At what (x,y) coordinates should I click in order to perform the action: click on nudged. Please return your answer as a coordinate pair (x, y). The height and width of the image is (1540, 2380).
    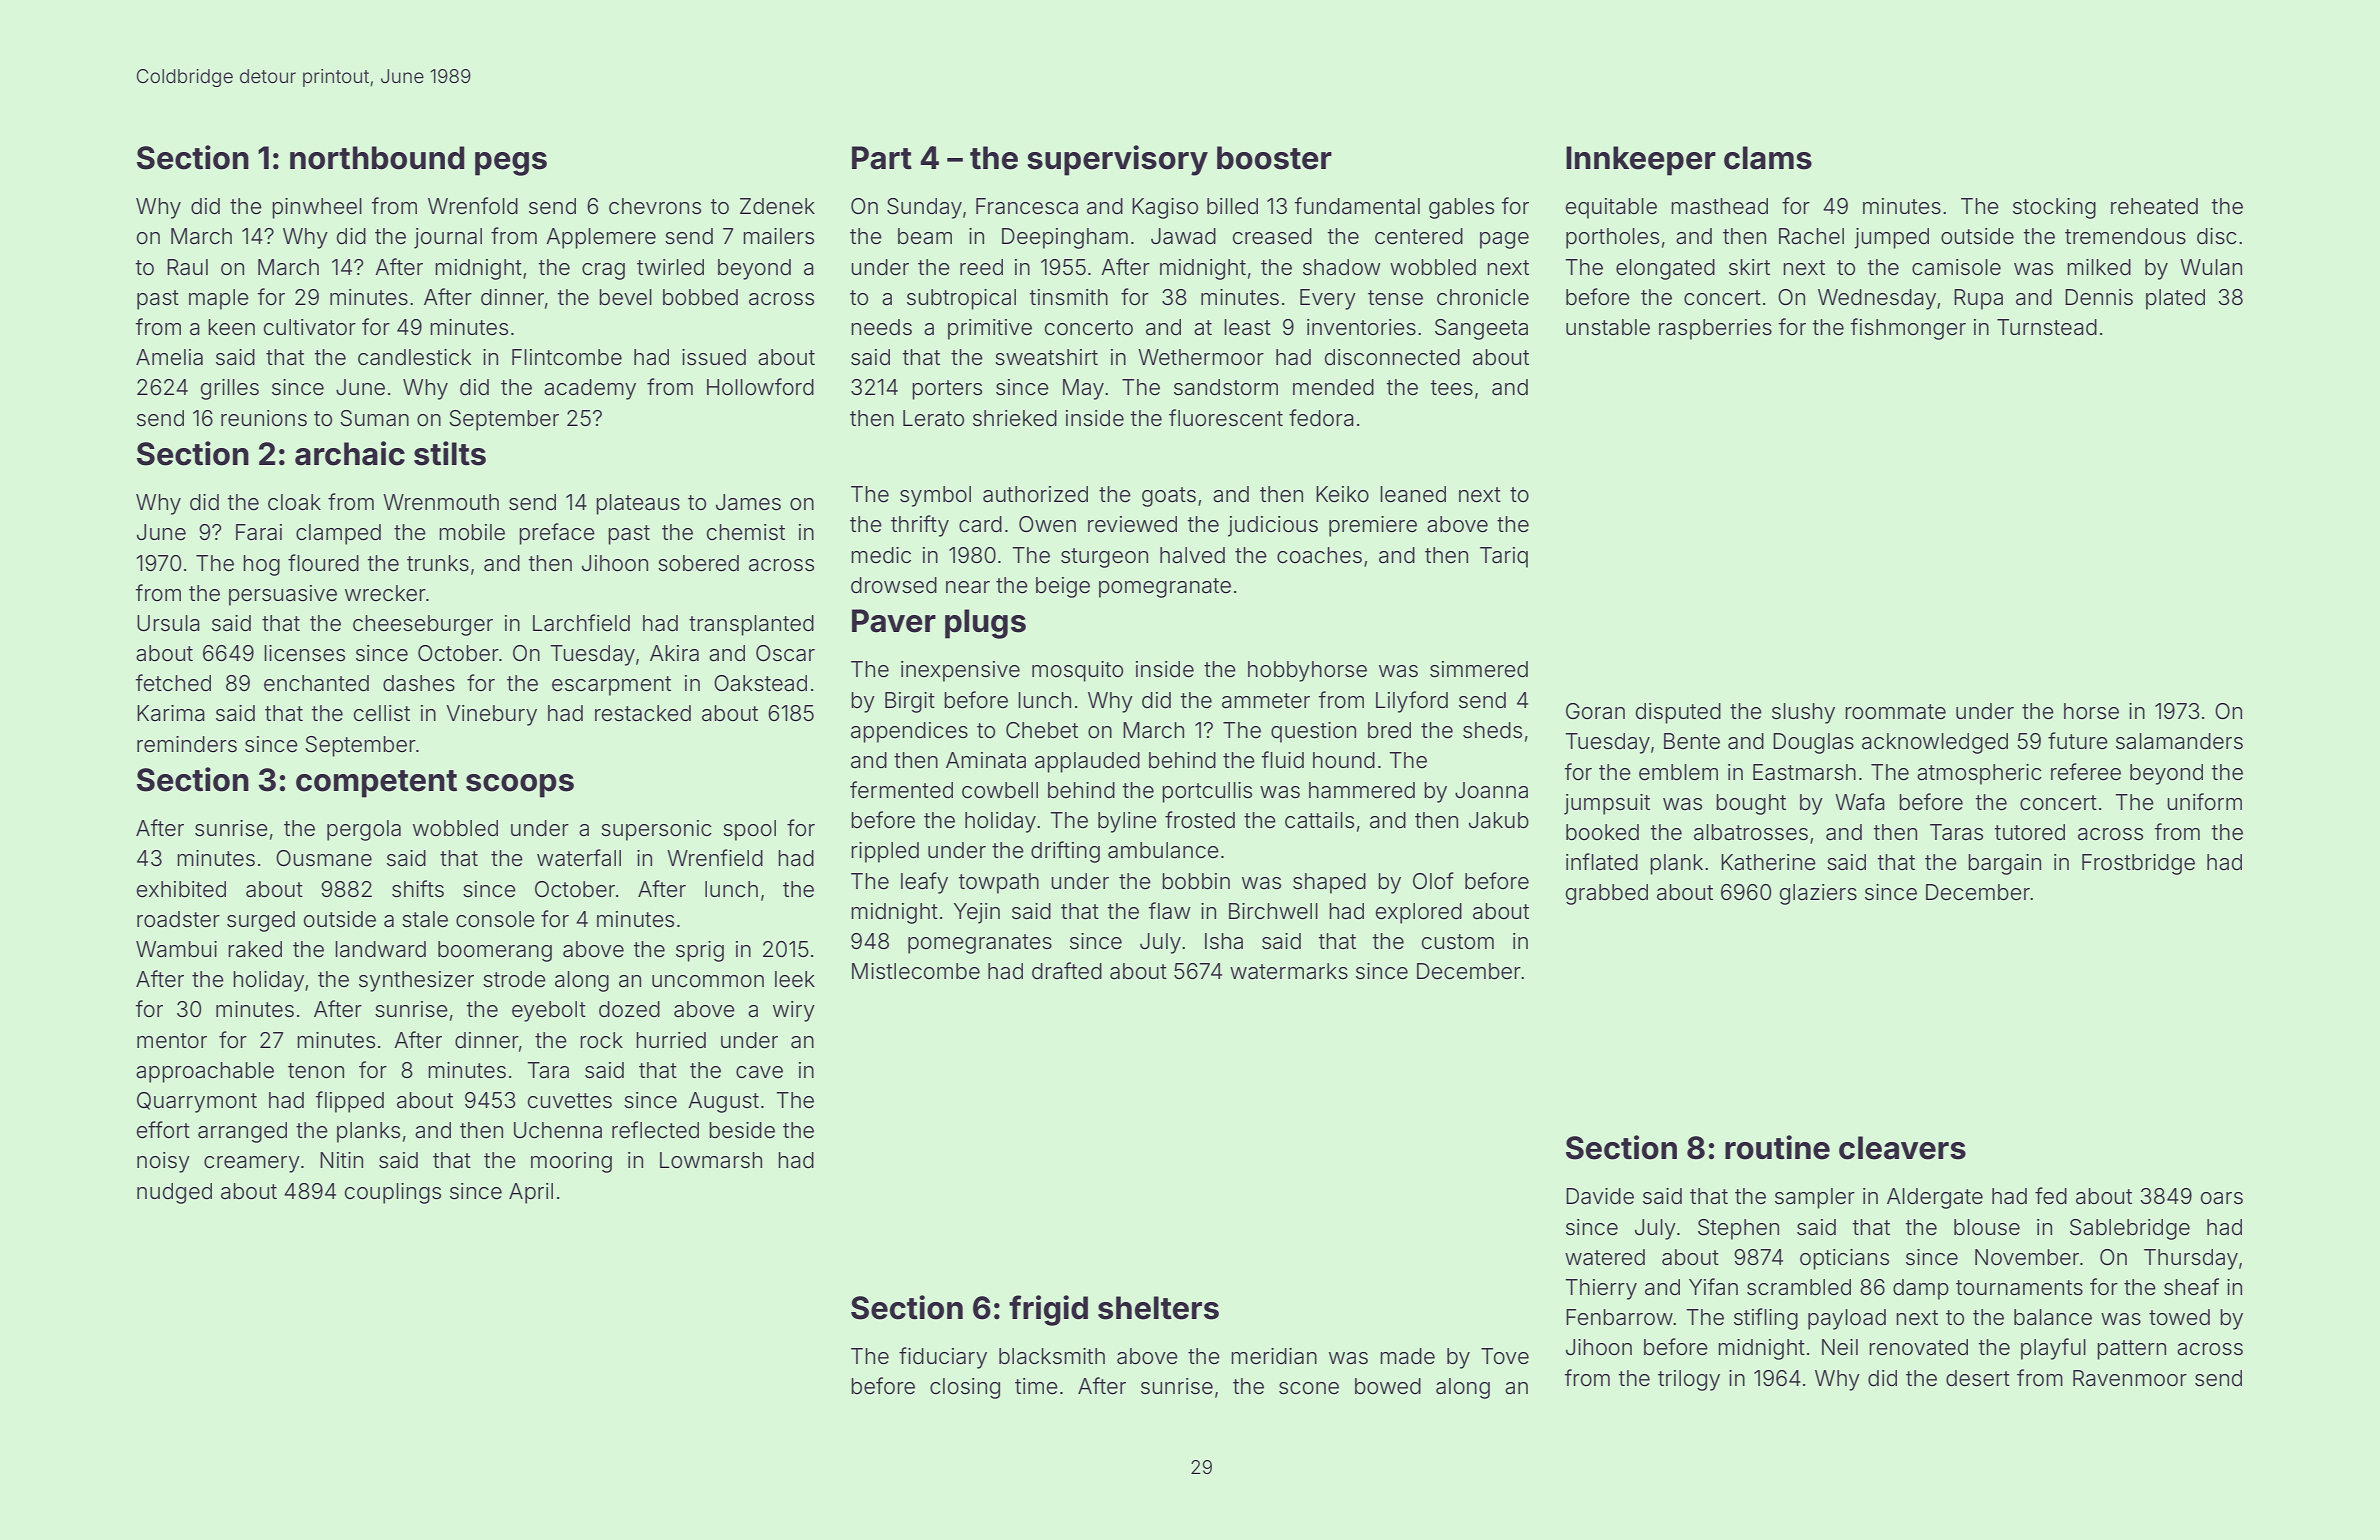
    Looking at the image, I should click on (174, 1193).
